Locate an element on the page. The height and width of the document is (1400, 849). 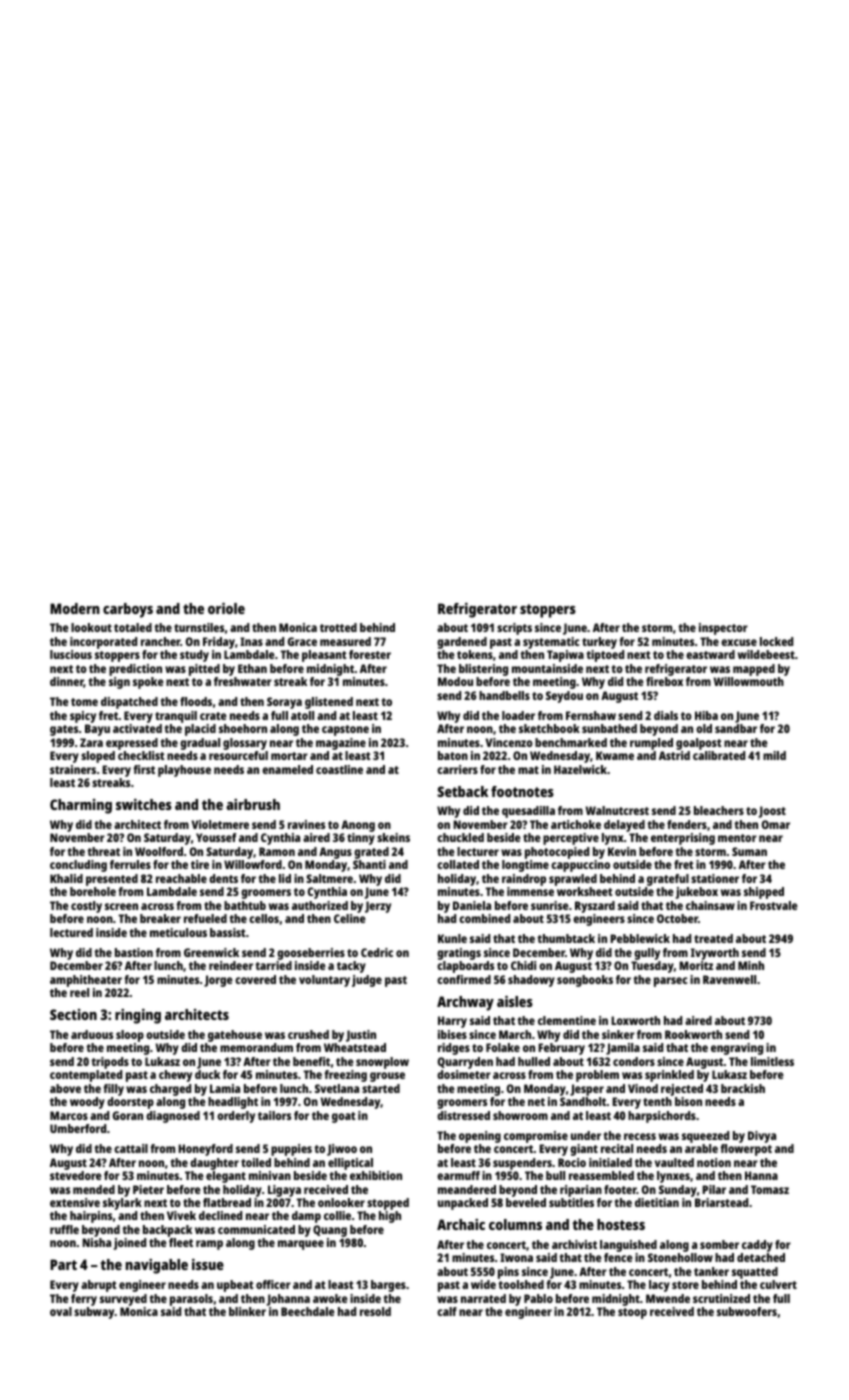
Anong is located at coordinates (358, 826).
